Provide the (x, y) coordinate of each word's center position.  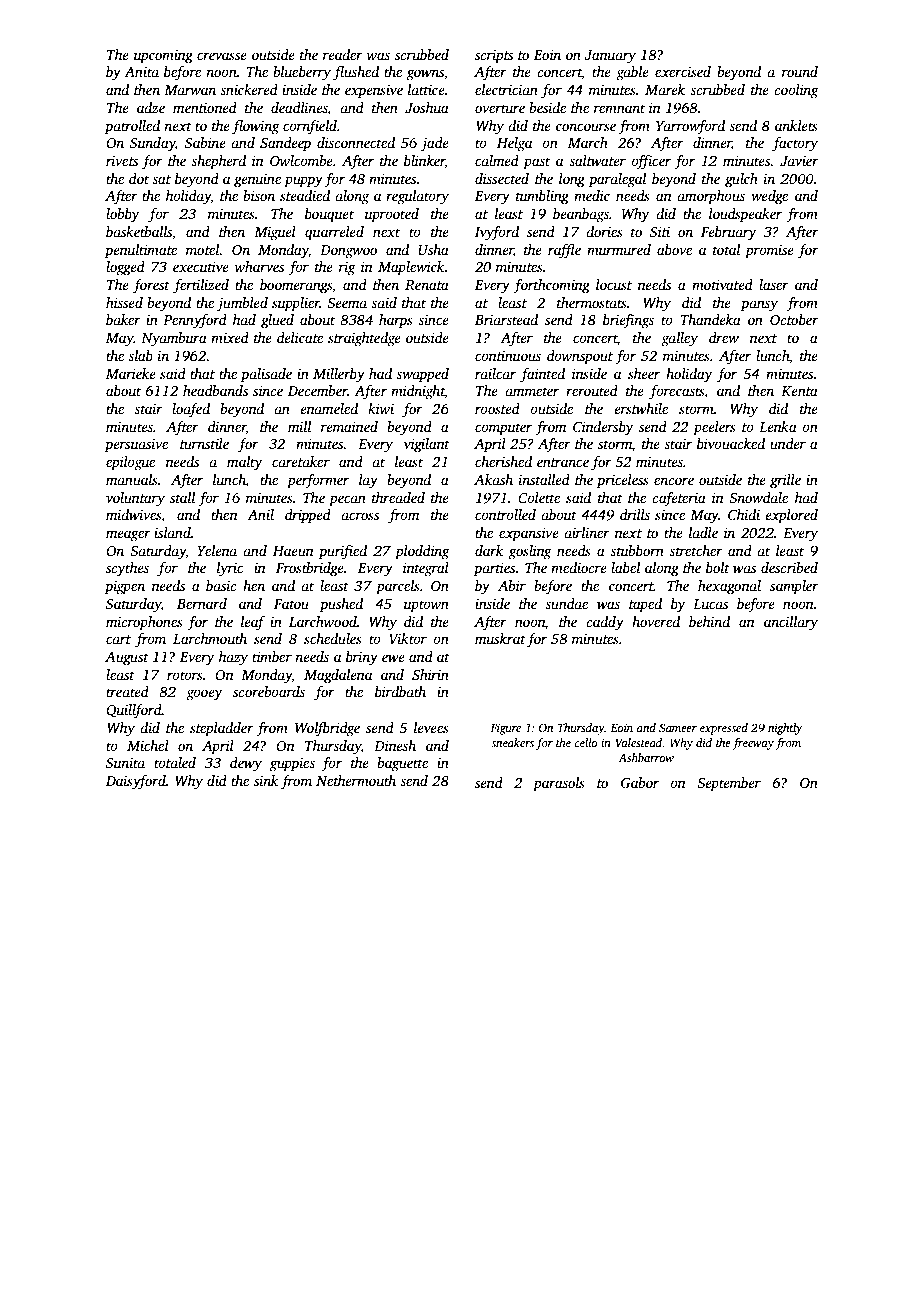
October (794, 319)
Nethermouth (356, 780)
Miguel (275, 233)
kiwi (381, 408)
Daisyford (136, 782)
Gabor (640, 782)
